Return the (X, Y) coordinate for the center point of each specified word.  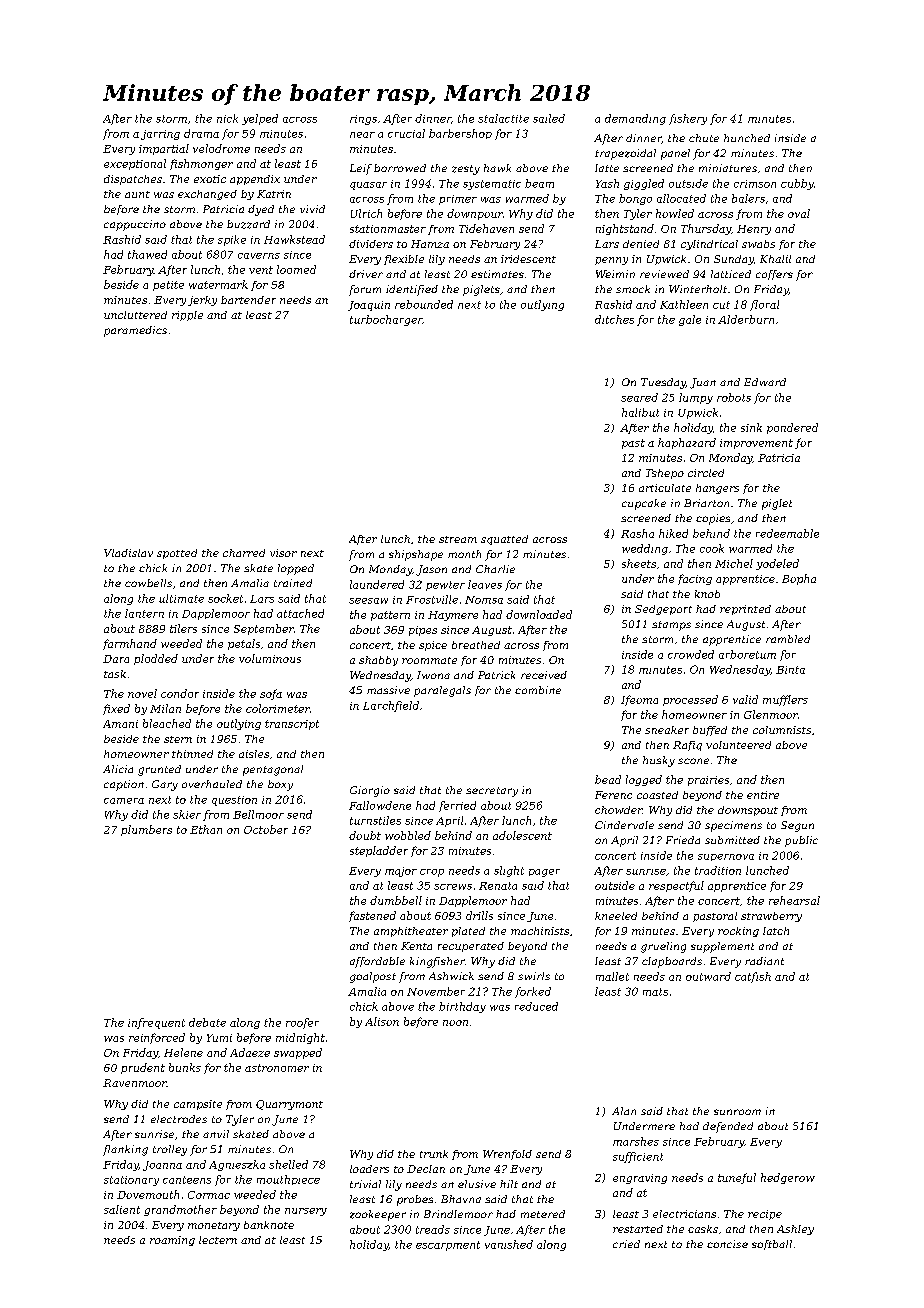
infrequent (156, 1023)
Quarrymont (289, 1105)
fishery (688, 119)
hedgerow (788, 1178)
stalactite (503, 118)
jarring (160, 135)
